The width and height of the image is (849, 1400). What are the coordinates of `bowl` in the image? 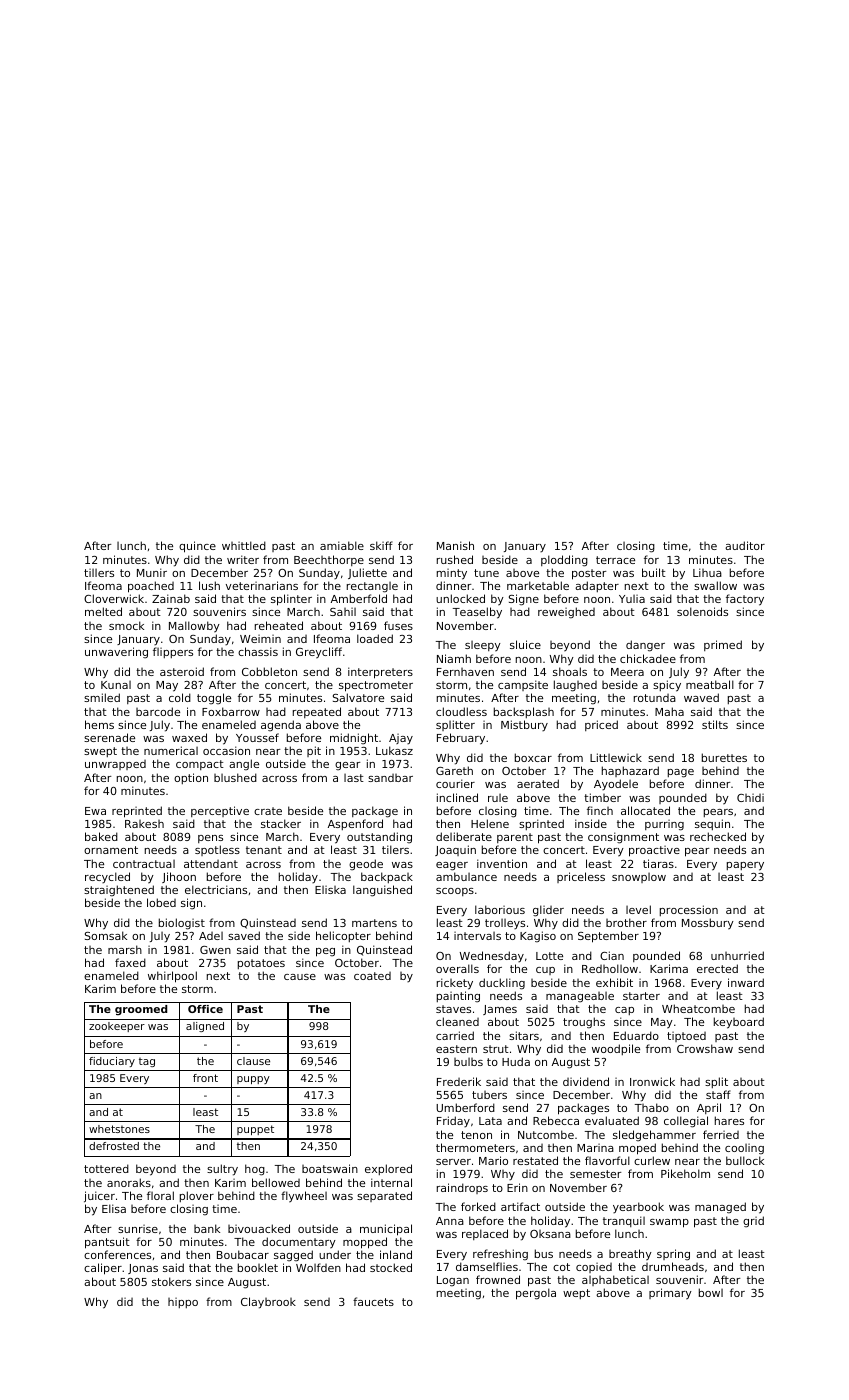 It's located at (711, 1292).
